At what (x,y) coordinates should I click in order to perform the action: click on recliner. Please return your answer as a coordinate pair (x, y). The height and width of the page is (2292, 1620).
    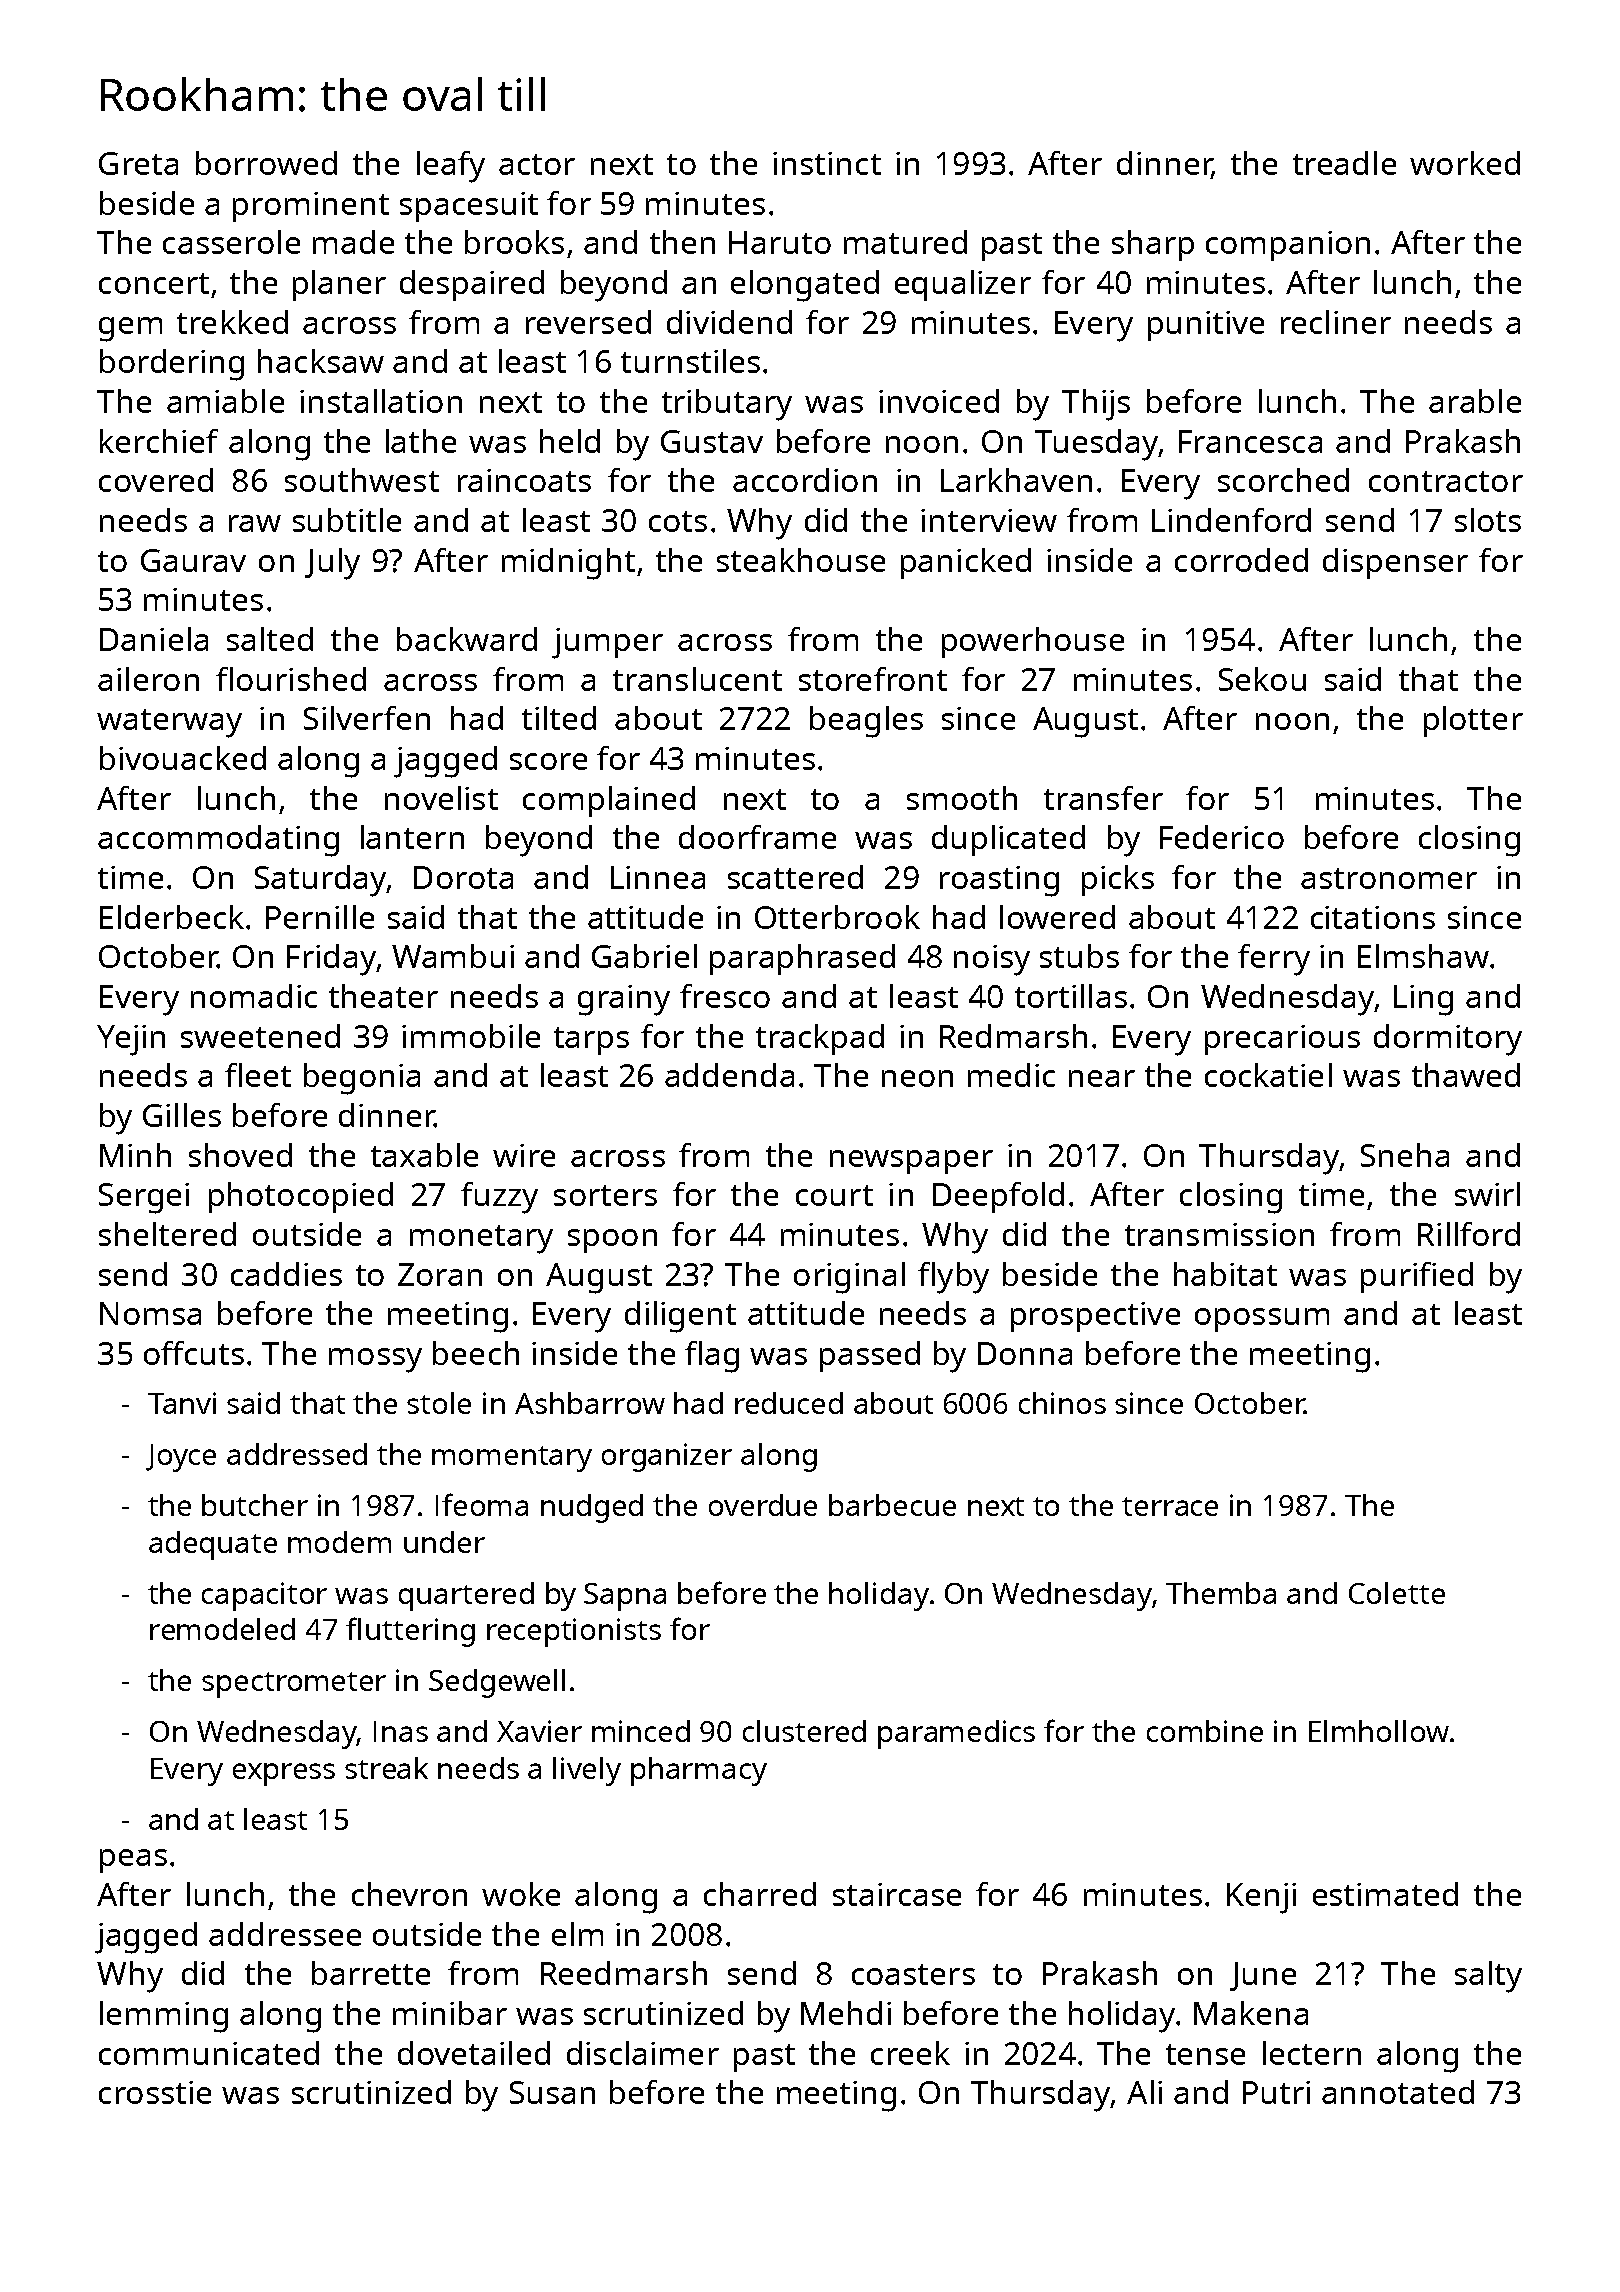
    Looking at the image, I should click on (1336, 322).
